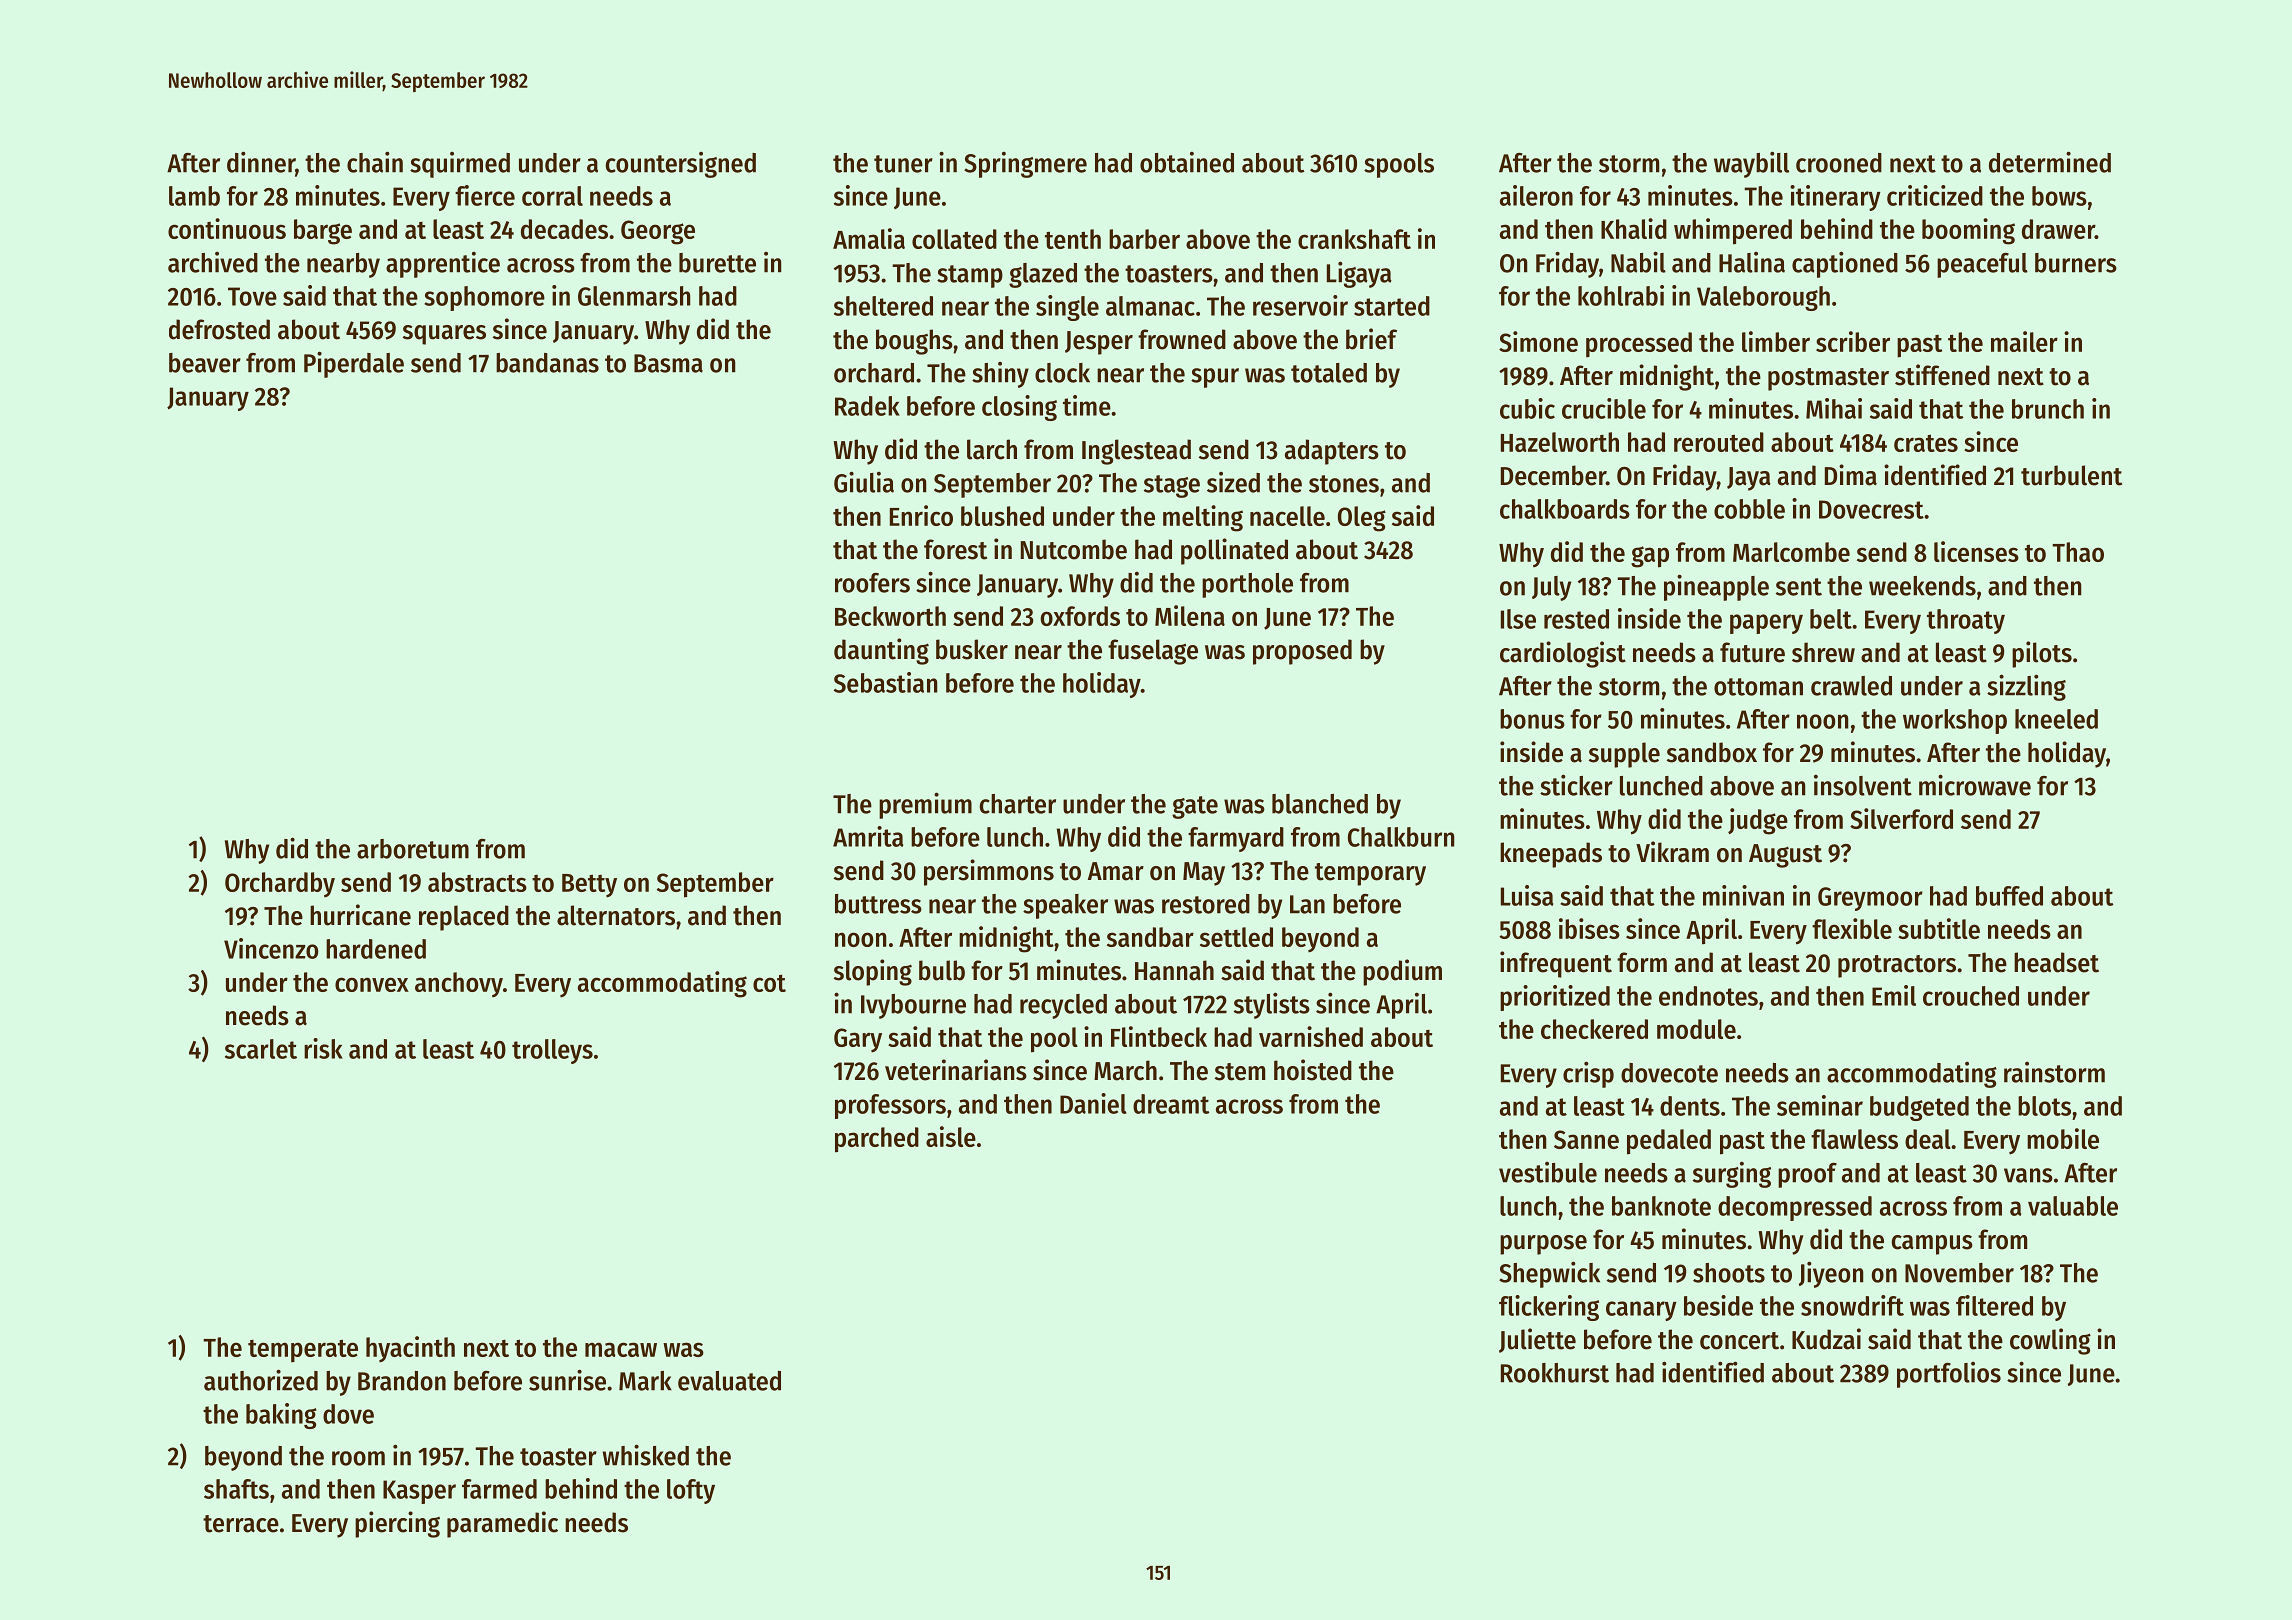  I want to click on rerouted, so click(1719, 442).
